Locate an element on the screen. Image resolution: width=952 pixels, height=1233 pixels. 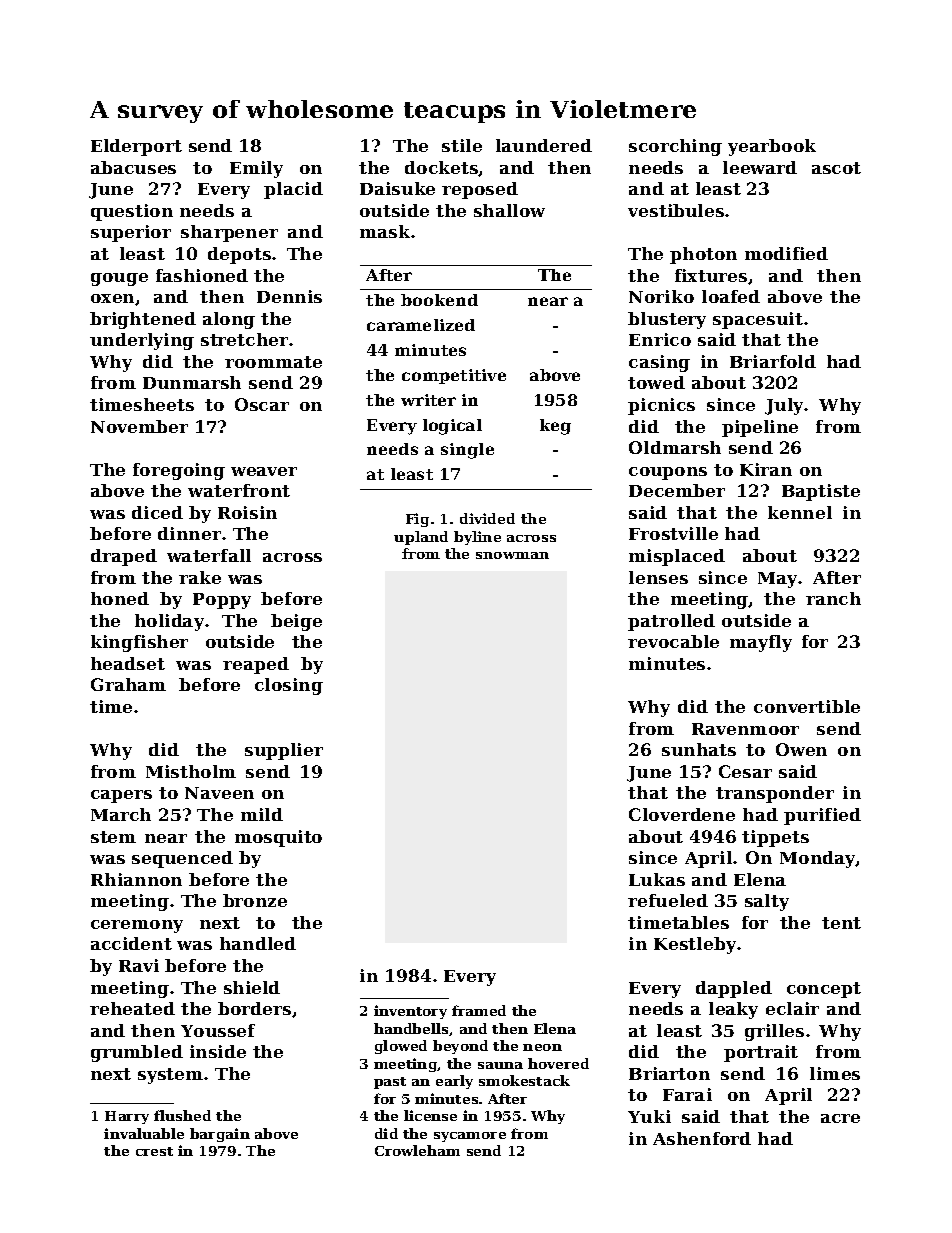
ranch is located at coordinates (833, 598).
